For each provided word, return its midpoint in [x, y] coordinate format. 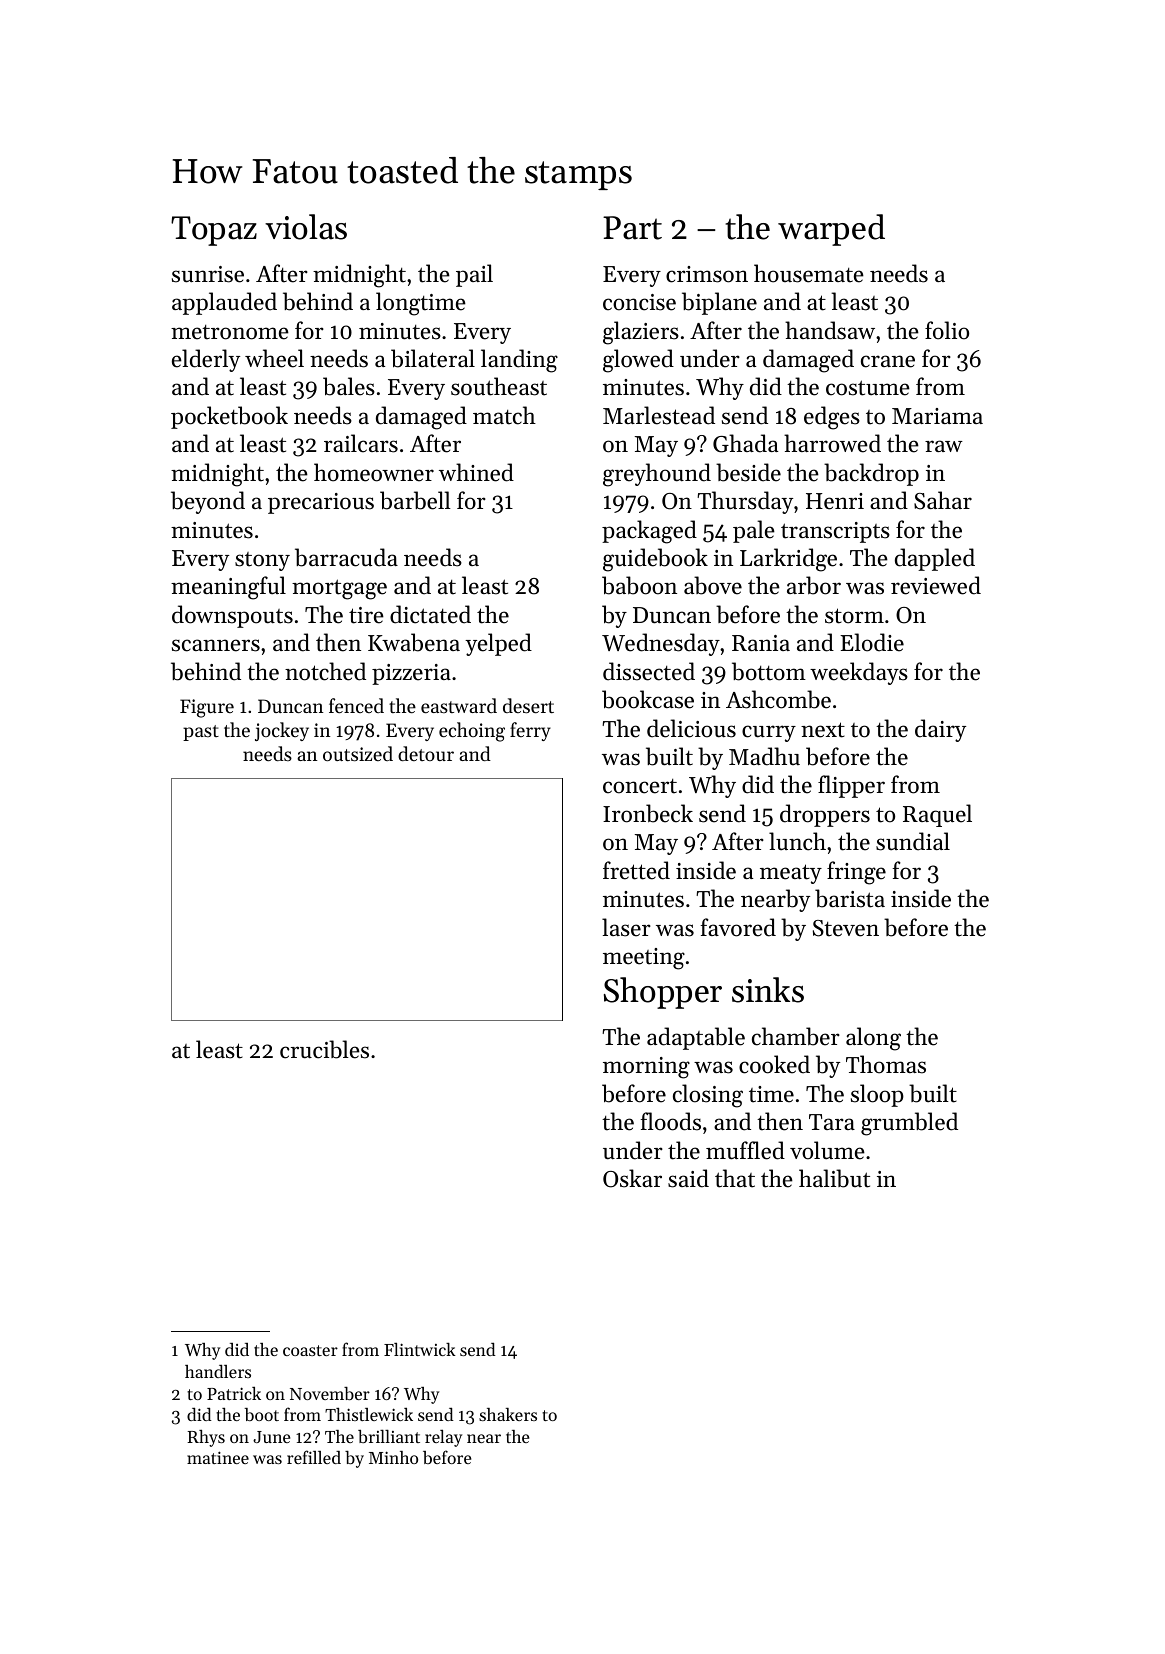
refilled [314, 1457]
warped [831, 230]
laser [626, 927]
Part [632, 228]
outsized [358, 753]
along [873, 1039]
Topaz [214, 231]
